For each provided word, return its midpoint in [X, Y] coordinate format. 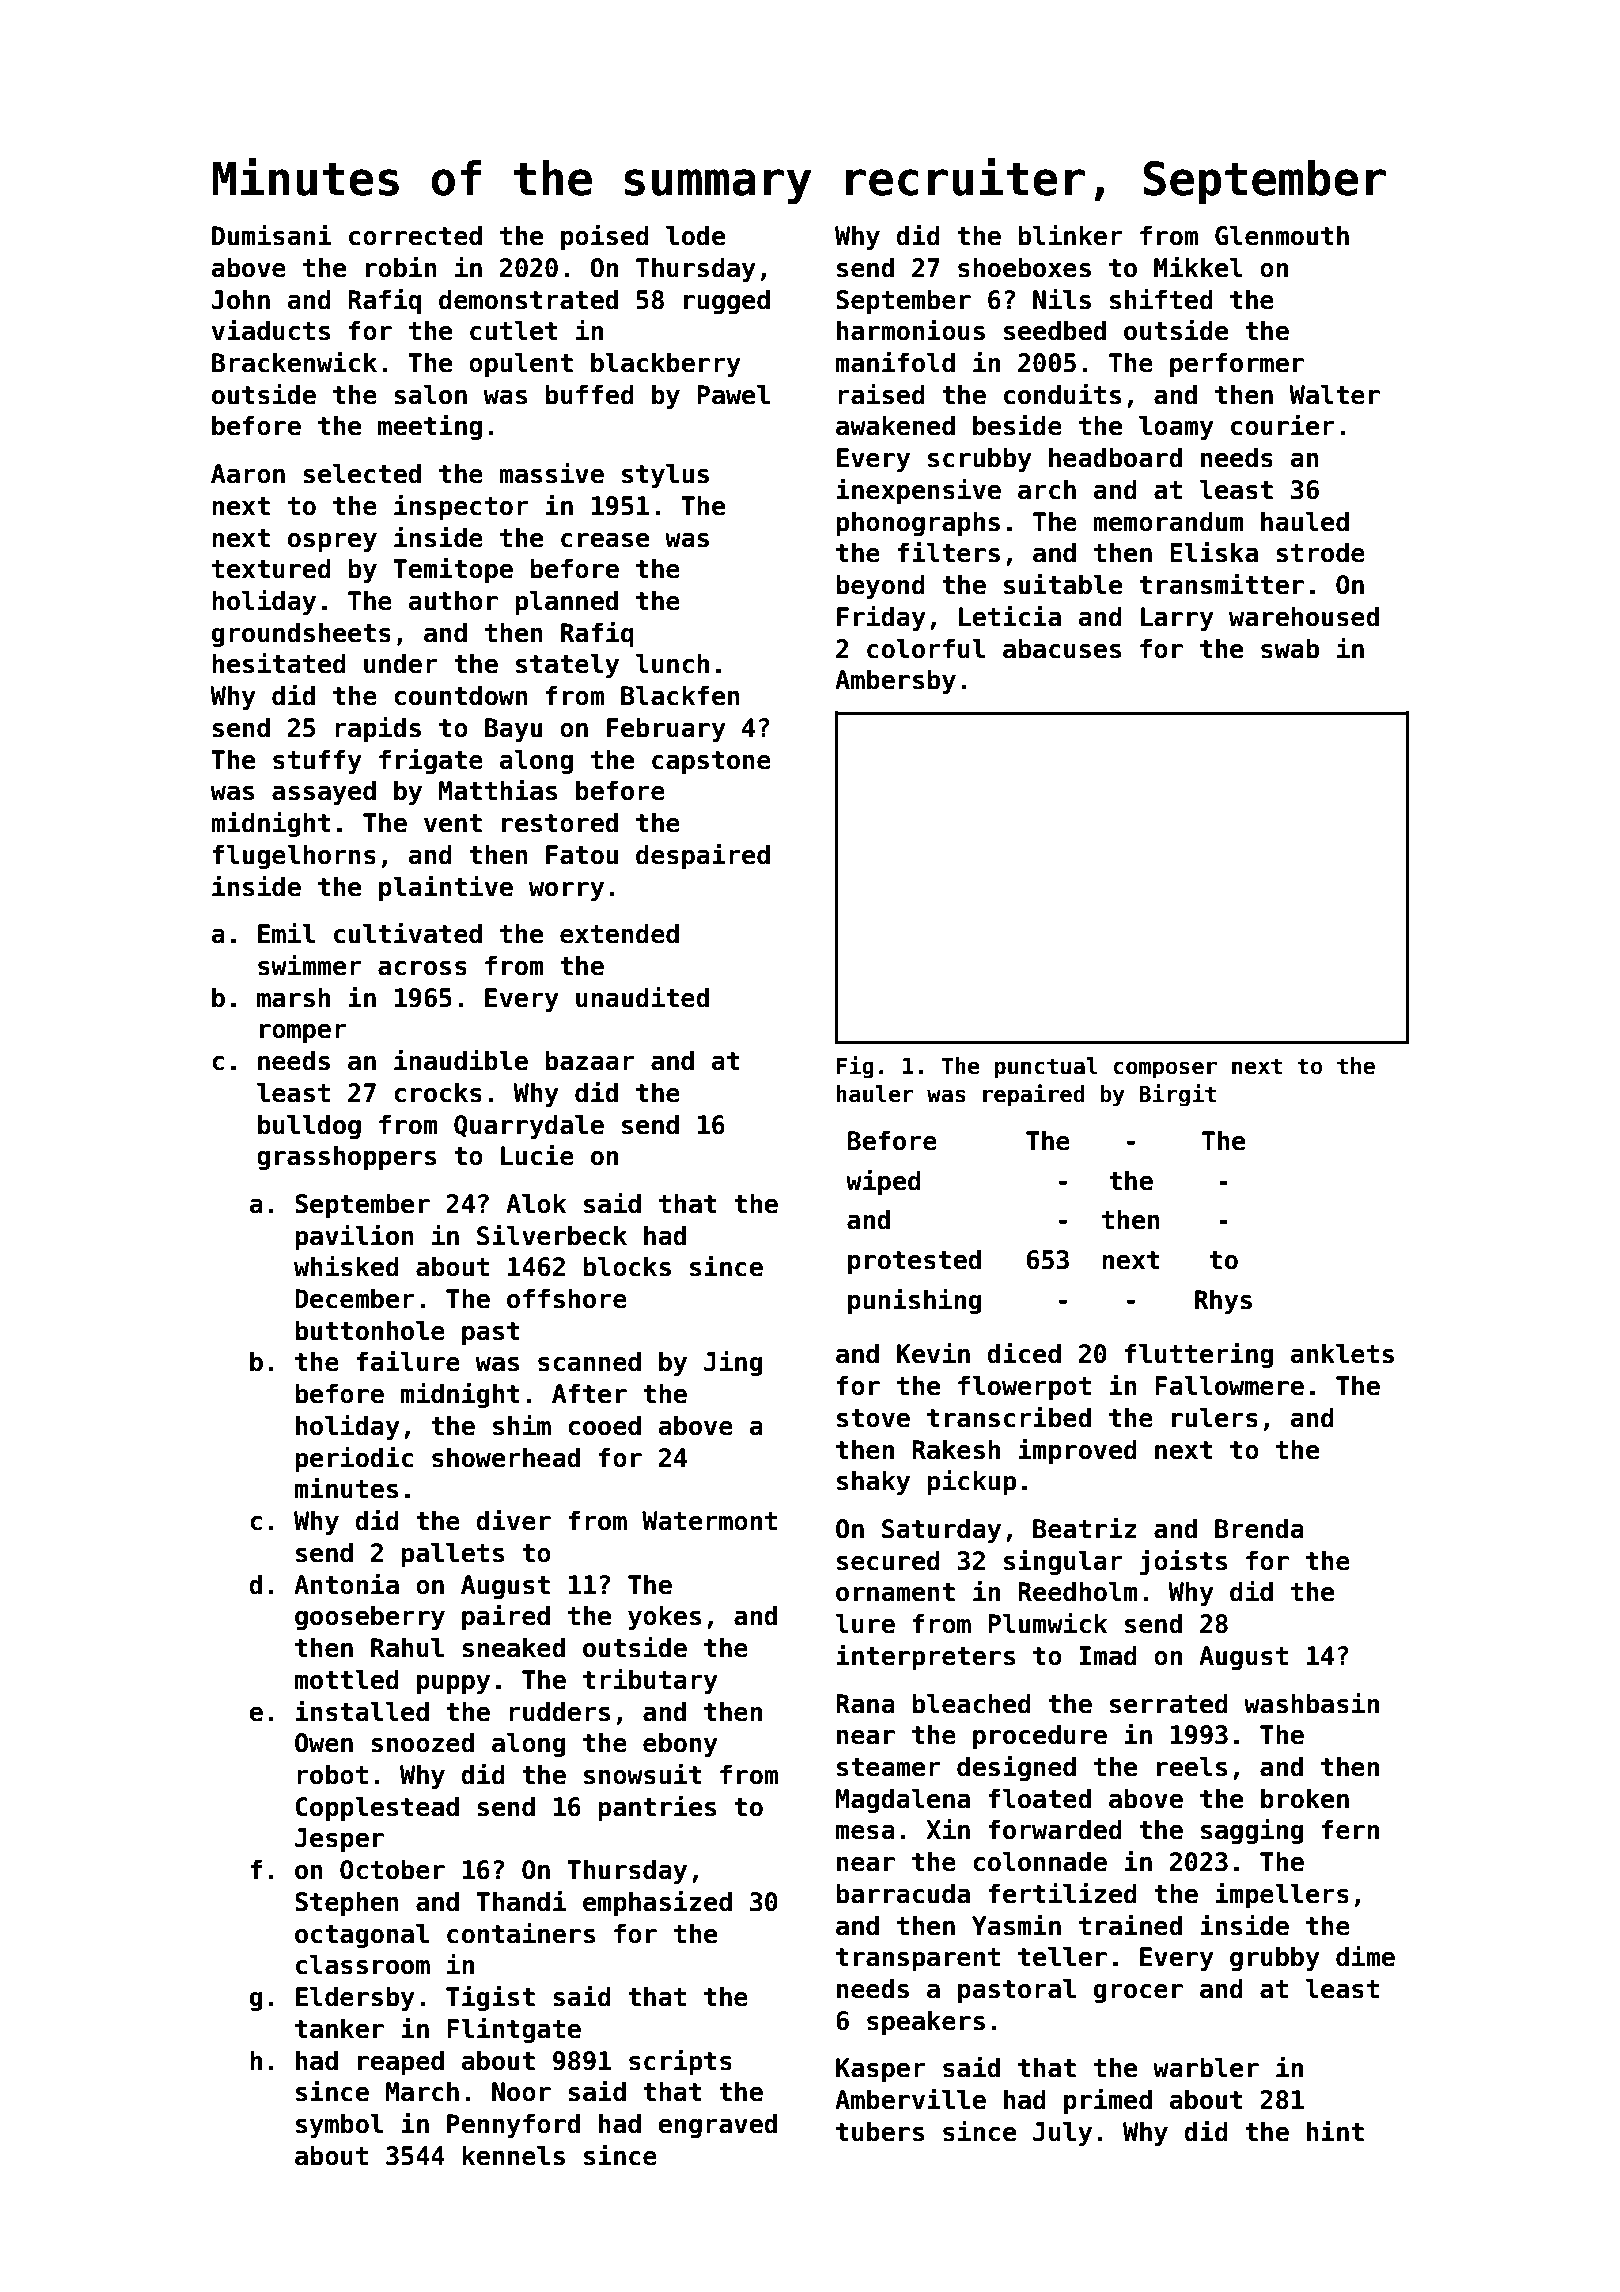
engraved [717, 2125]
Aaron [248, 474]
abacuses [1062, 648]
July [1062, 2133]
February [666, 729]
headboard [1115, 457]
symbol [339, 2125]
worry [566, 891]
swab [1290, 648]
